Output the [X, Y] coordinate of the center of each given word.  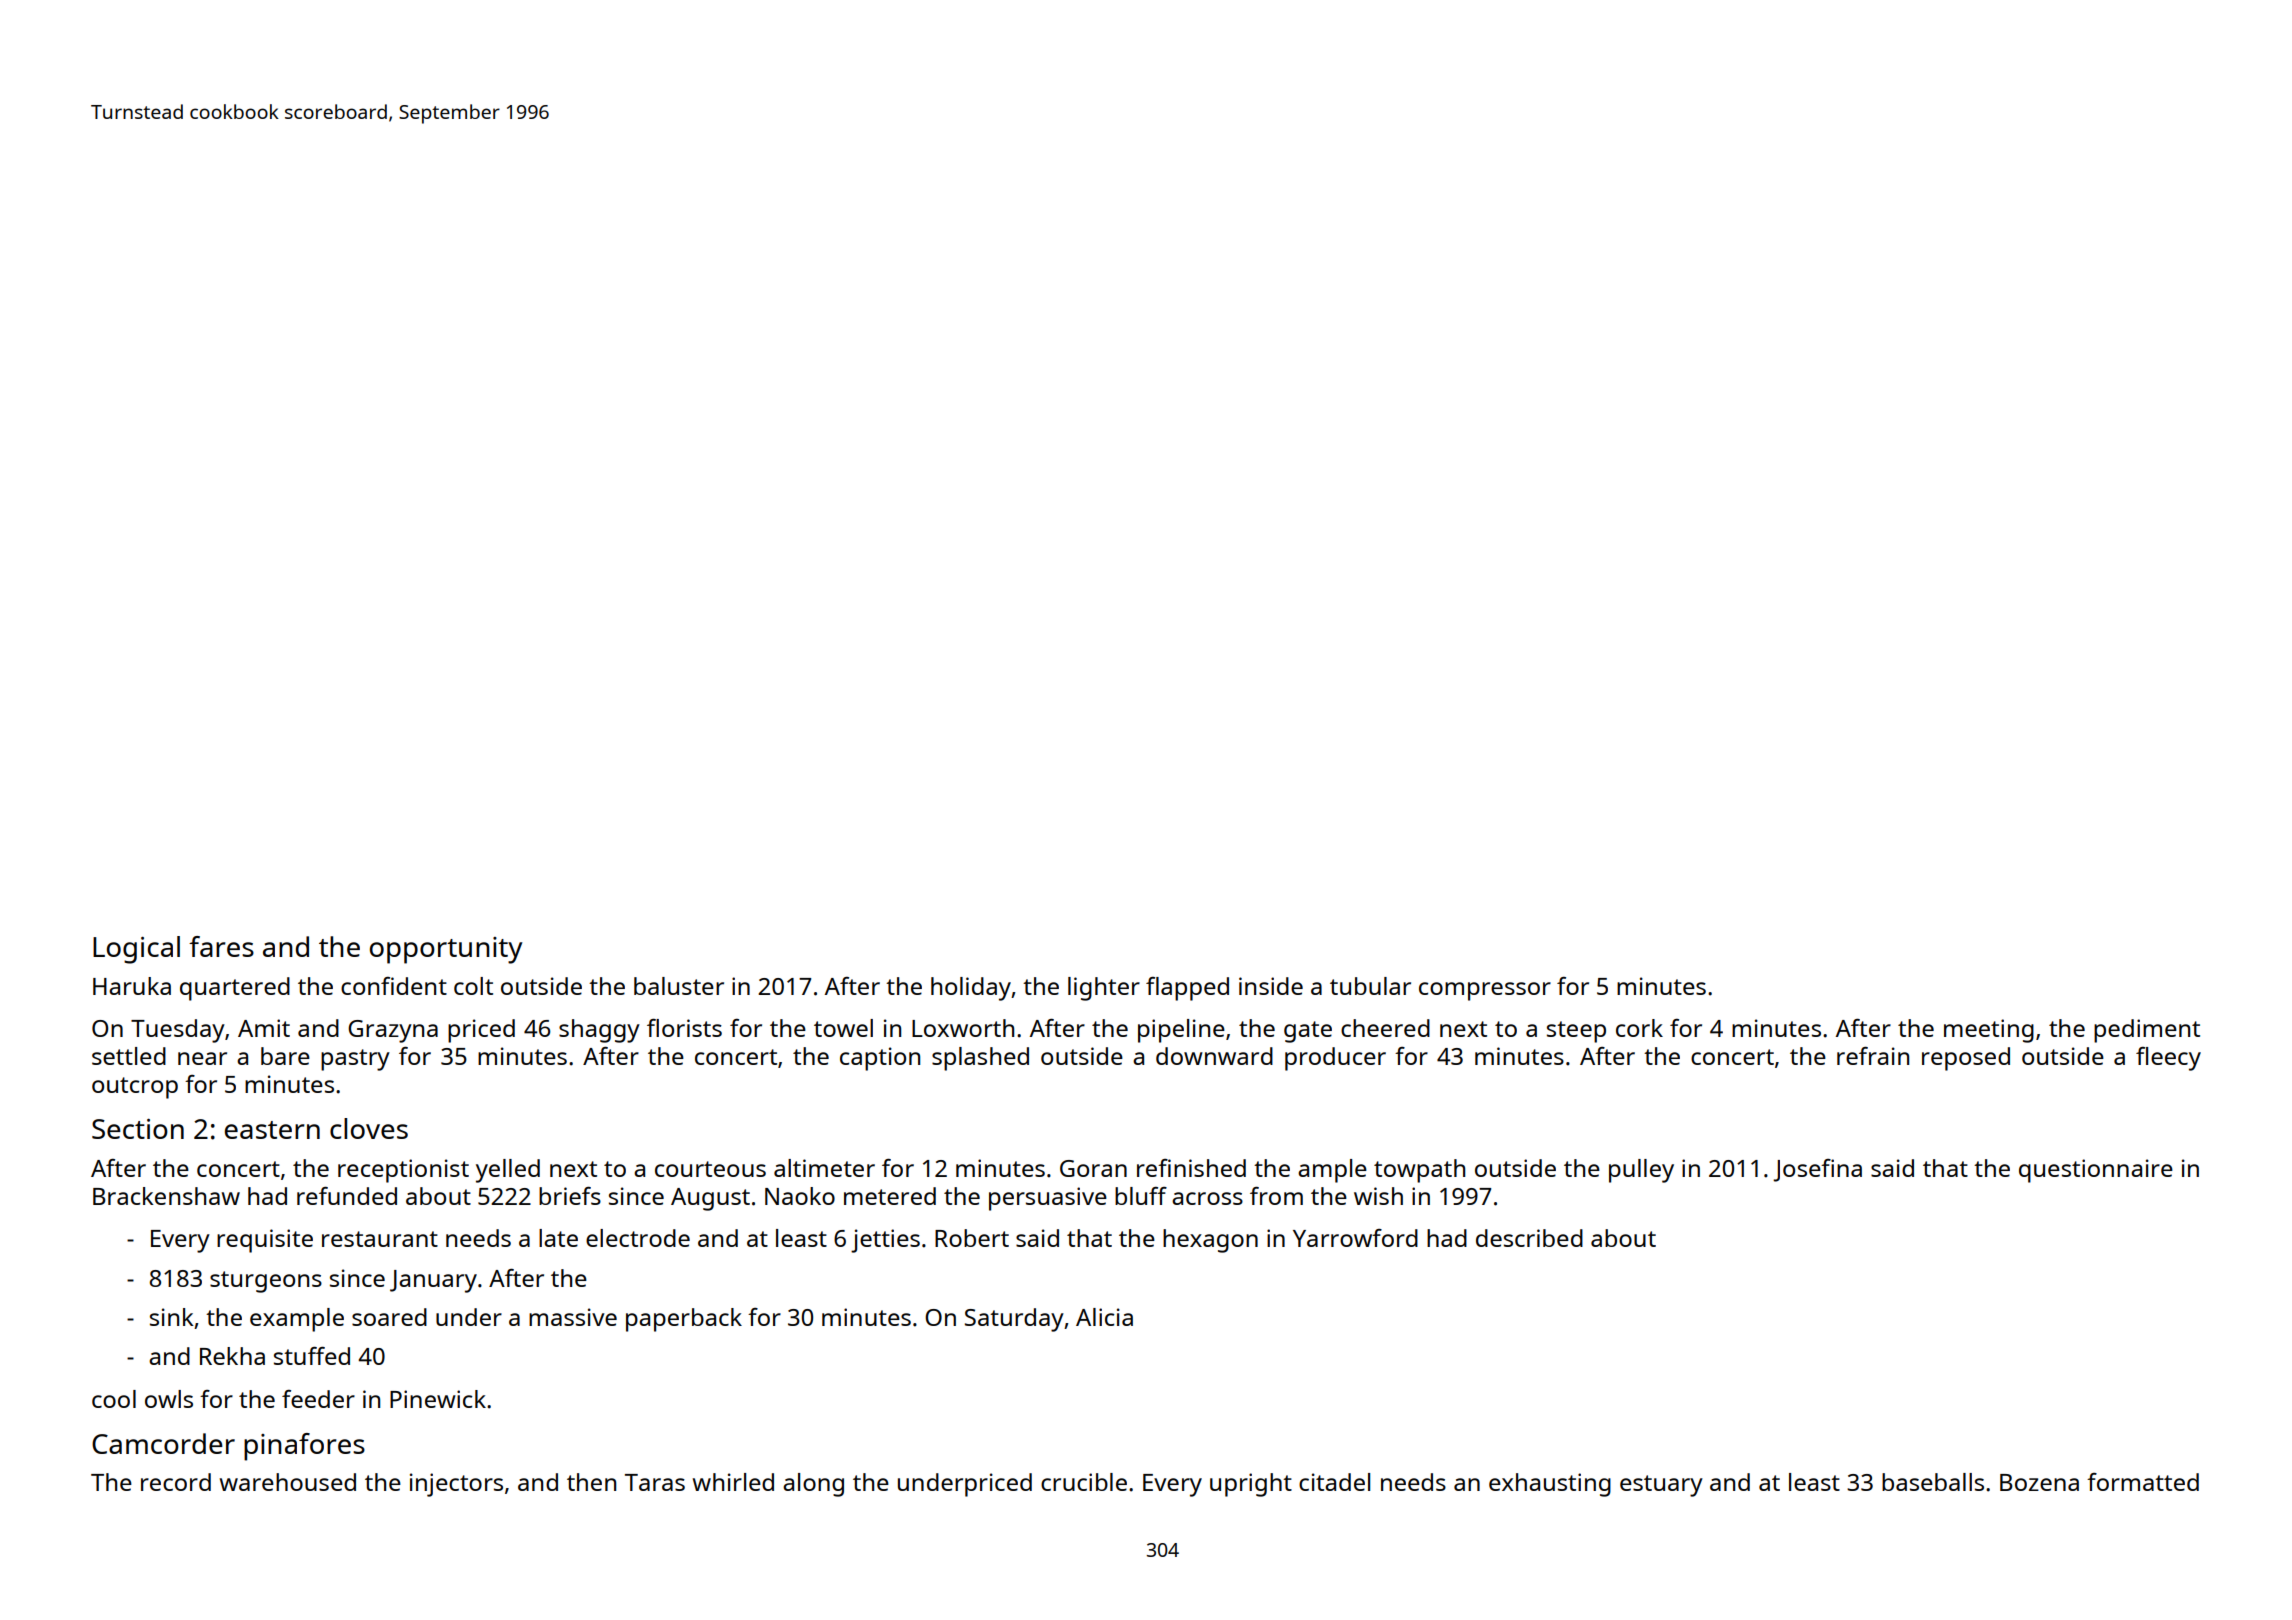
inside [1271, 986]
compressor [1485, 991]
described [1529, 1238]
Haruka [132, 986]
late [558, 1238]
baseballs [1933, 1482]
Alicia [1104, 1317]
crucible [1084, 1482]
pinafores [304, 1447]
